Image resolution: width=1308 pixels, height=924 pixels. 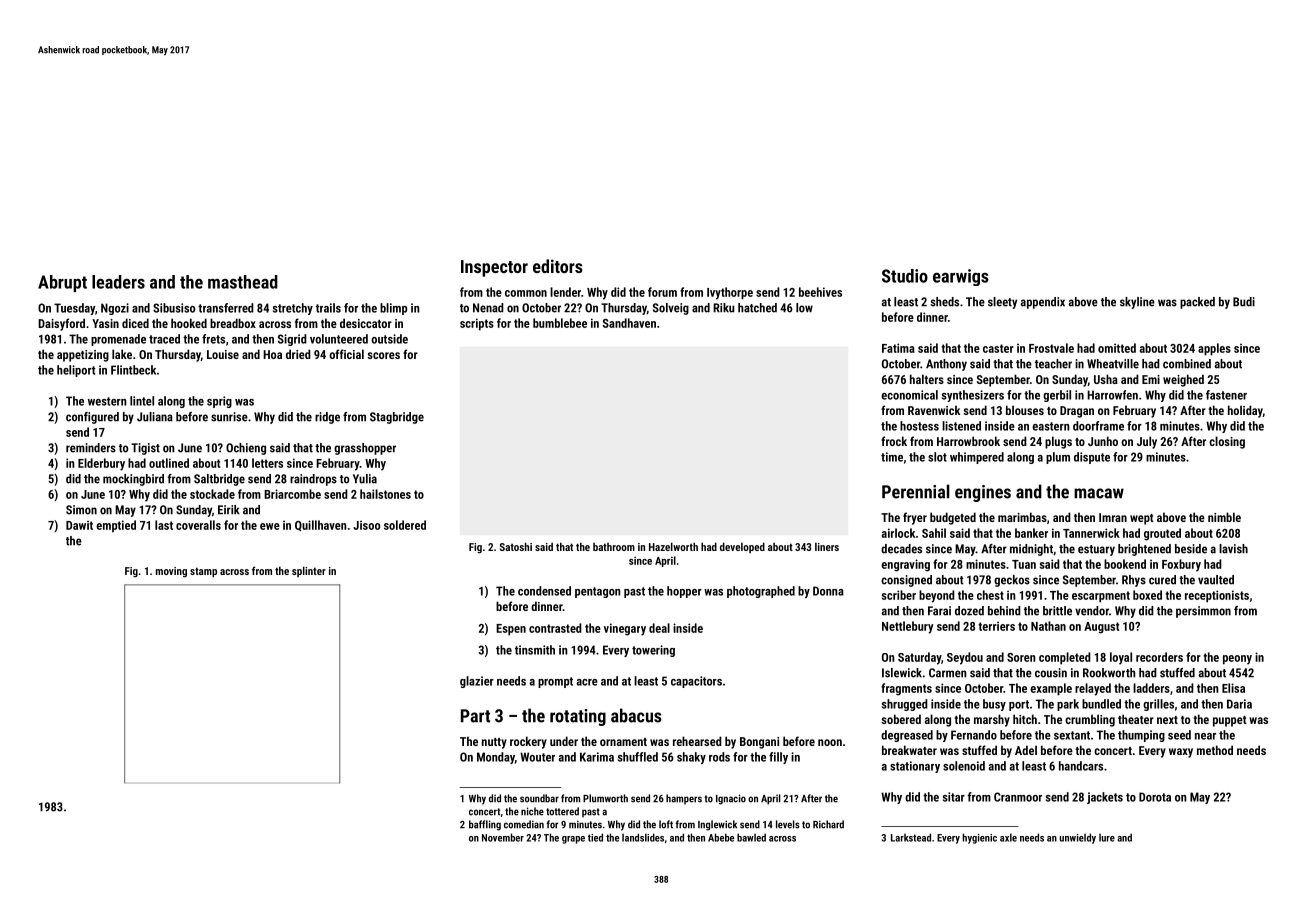 What do you see at coordinates (383, 355) in the document?
I see `scores` at bounding box center [383, 355].
